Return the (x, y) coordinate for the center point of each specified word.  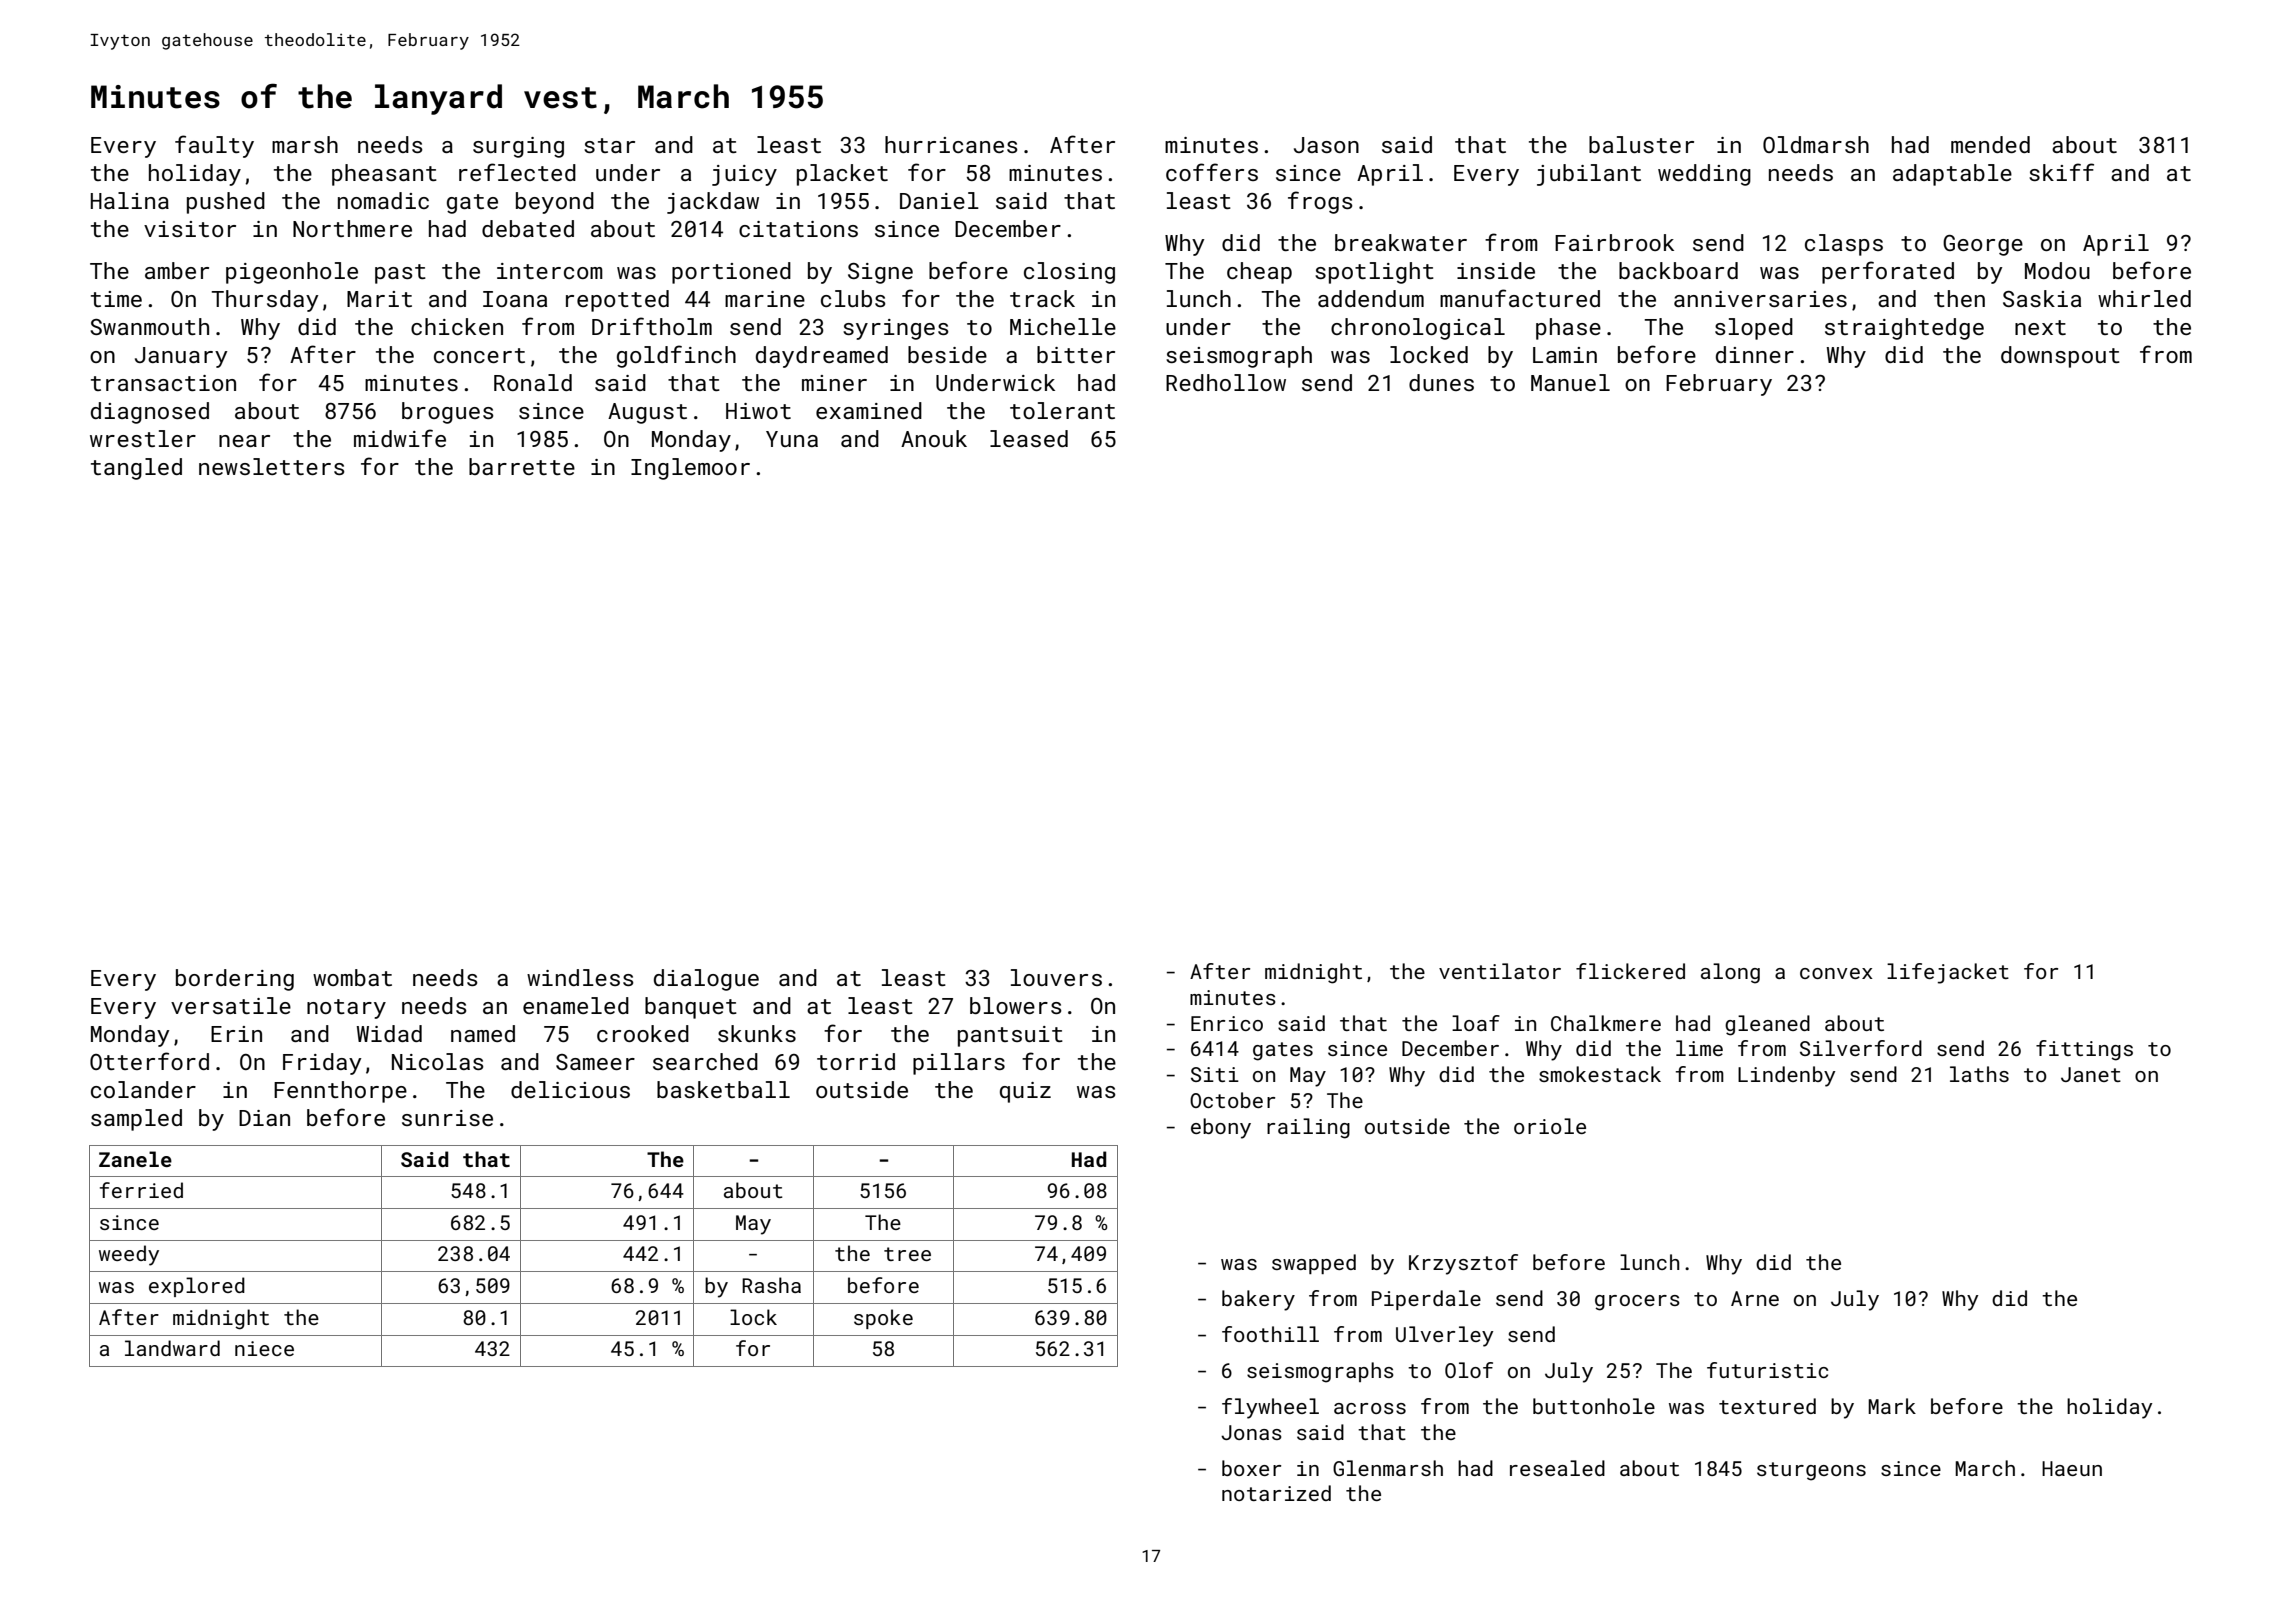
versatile (231, 1005)
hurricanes (951, 144)
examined (869, 410)
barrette (522, 466)
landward (172, 1348)
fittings (2084, 1050)
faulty (214, 146)
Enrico (1227, 1023)
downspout (2060, 357)
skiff (2061, 172)
